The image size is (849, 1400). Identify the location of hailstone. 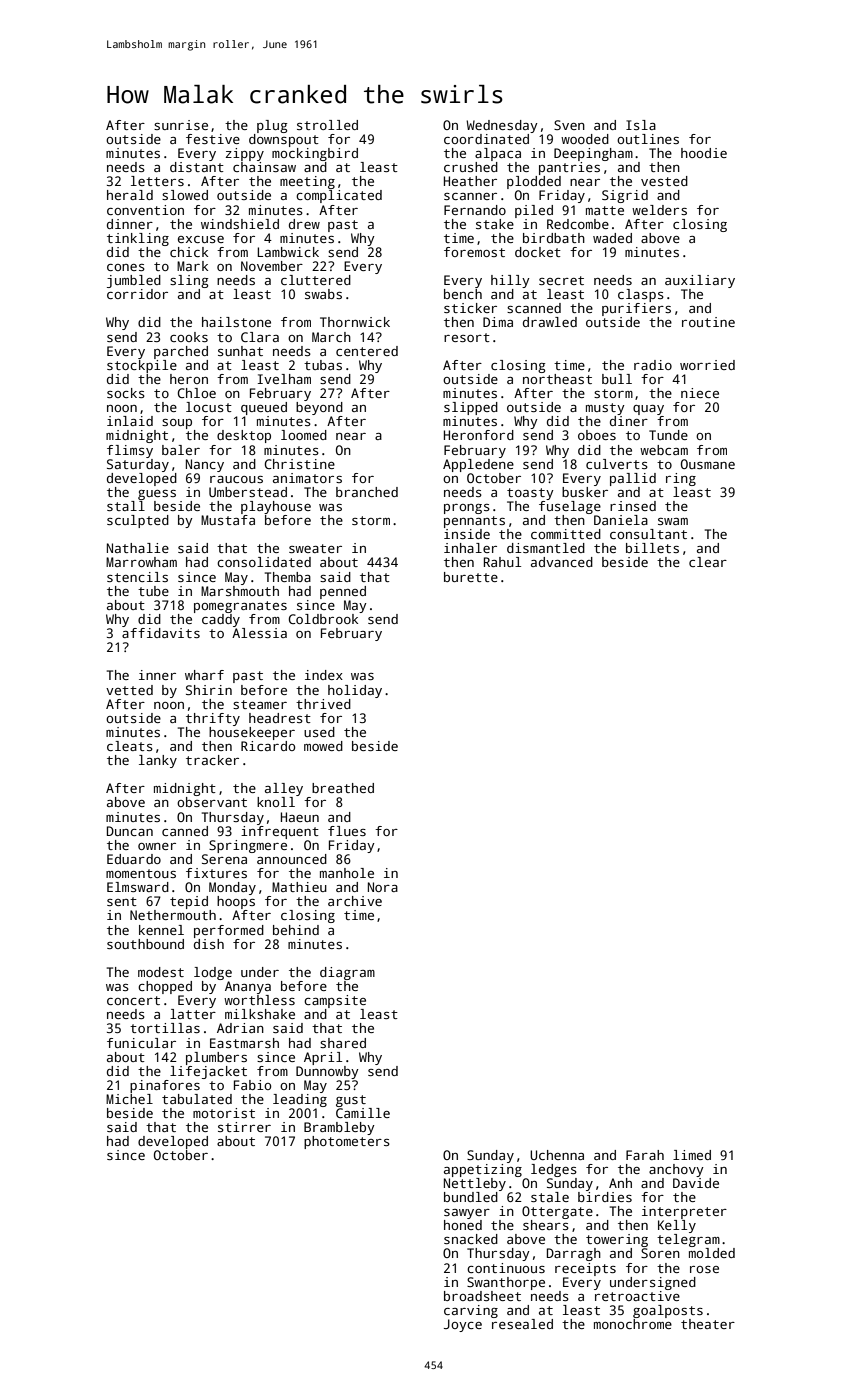
(236, 322).
